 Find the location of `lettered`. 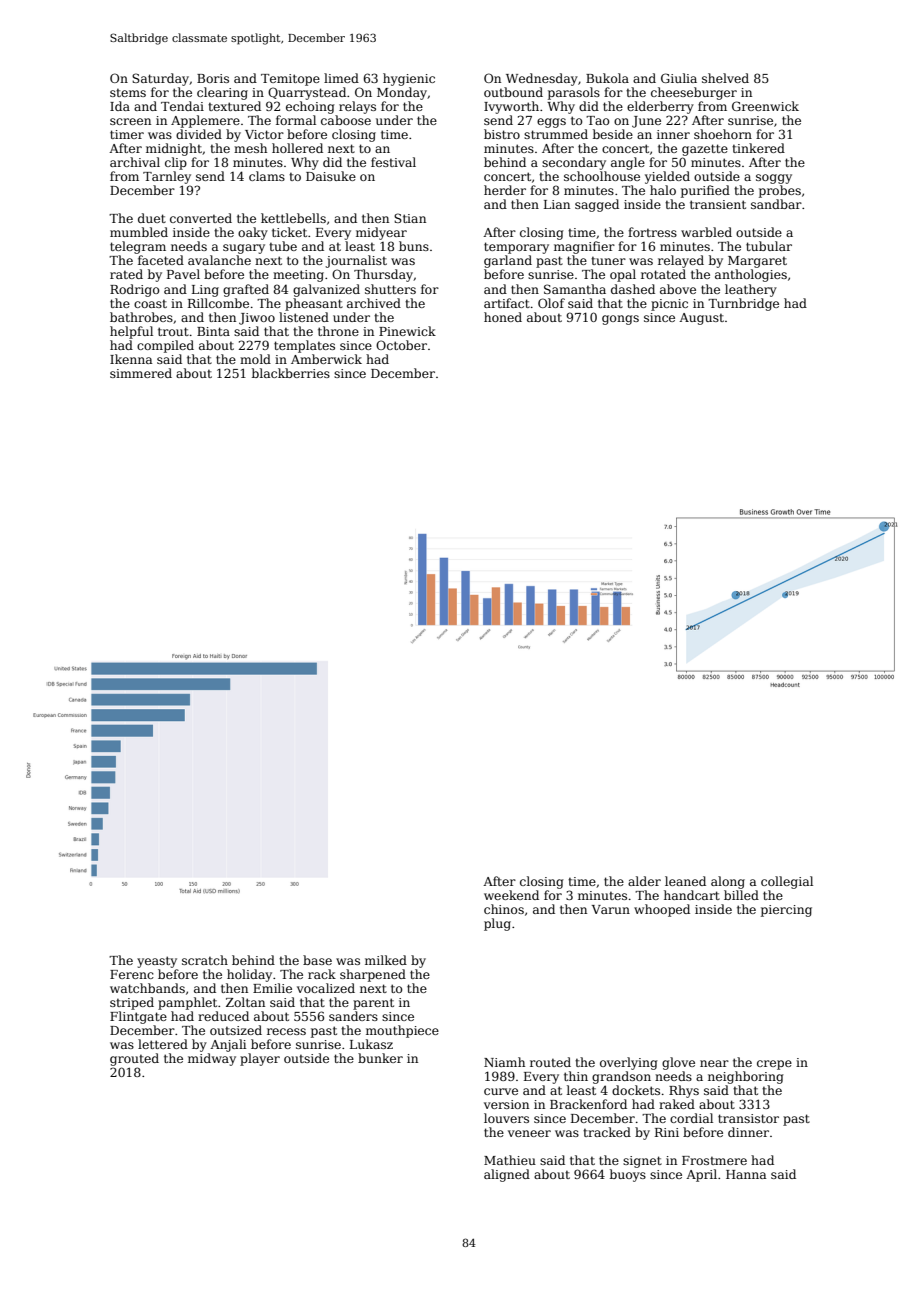

lettered is located at coordinates (163, 1044).
